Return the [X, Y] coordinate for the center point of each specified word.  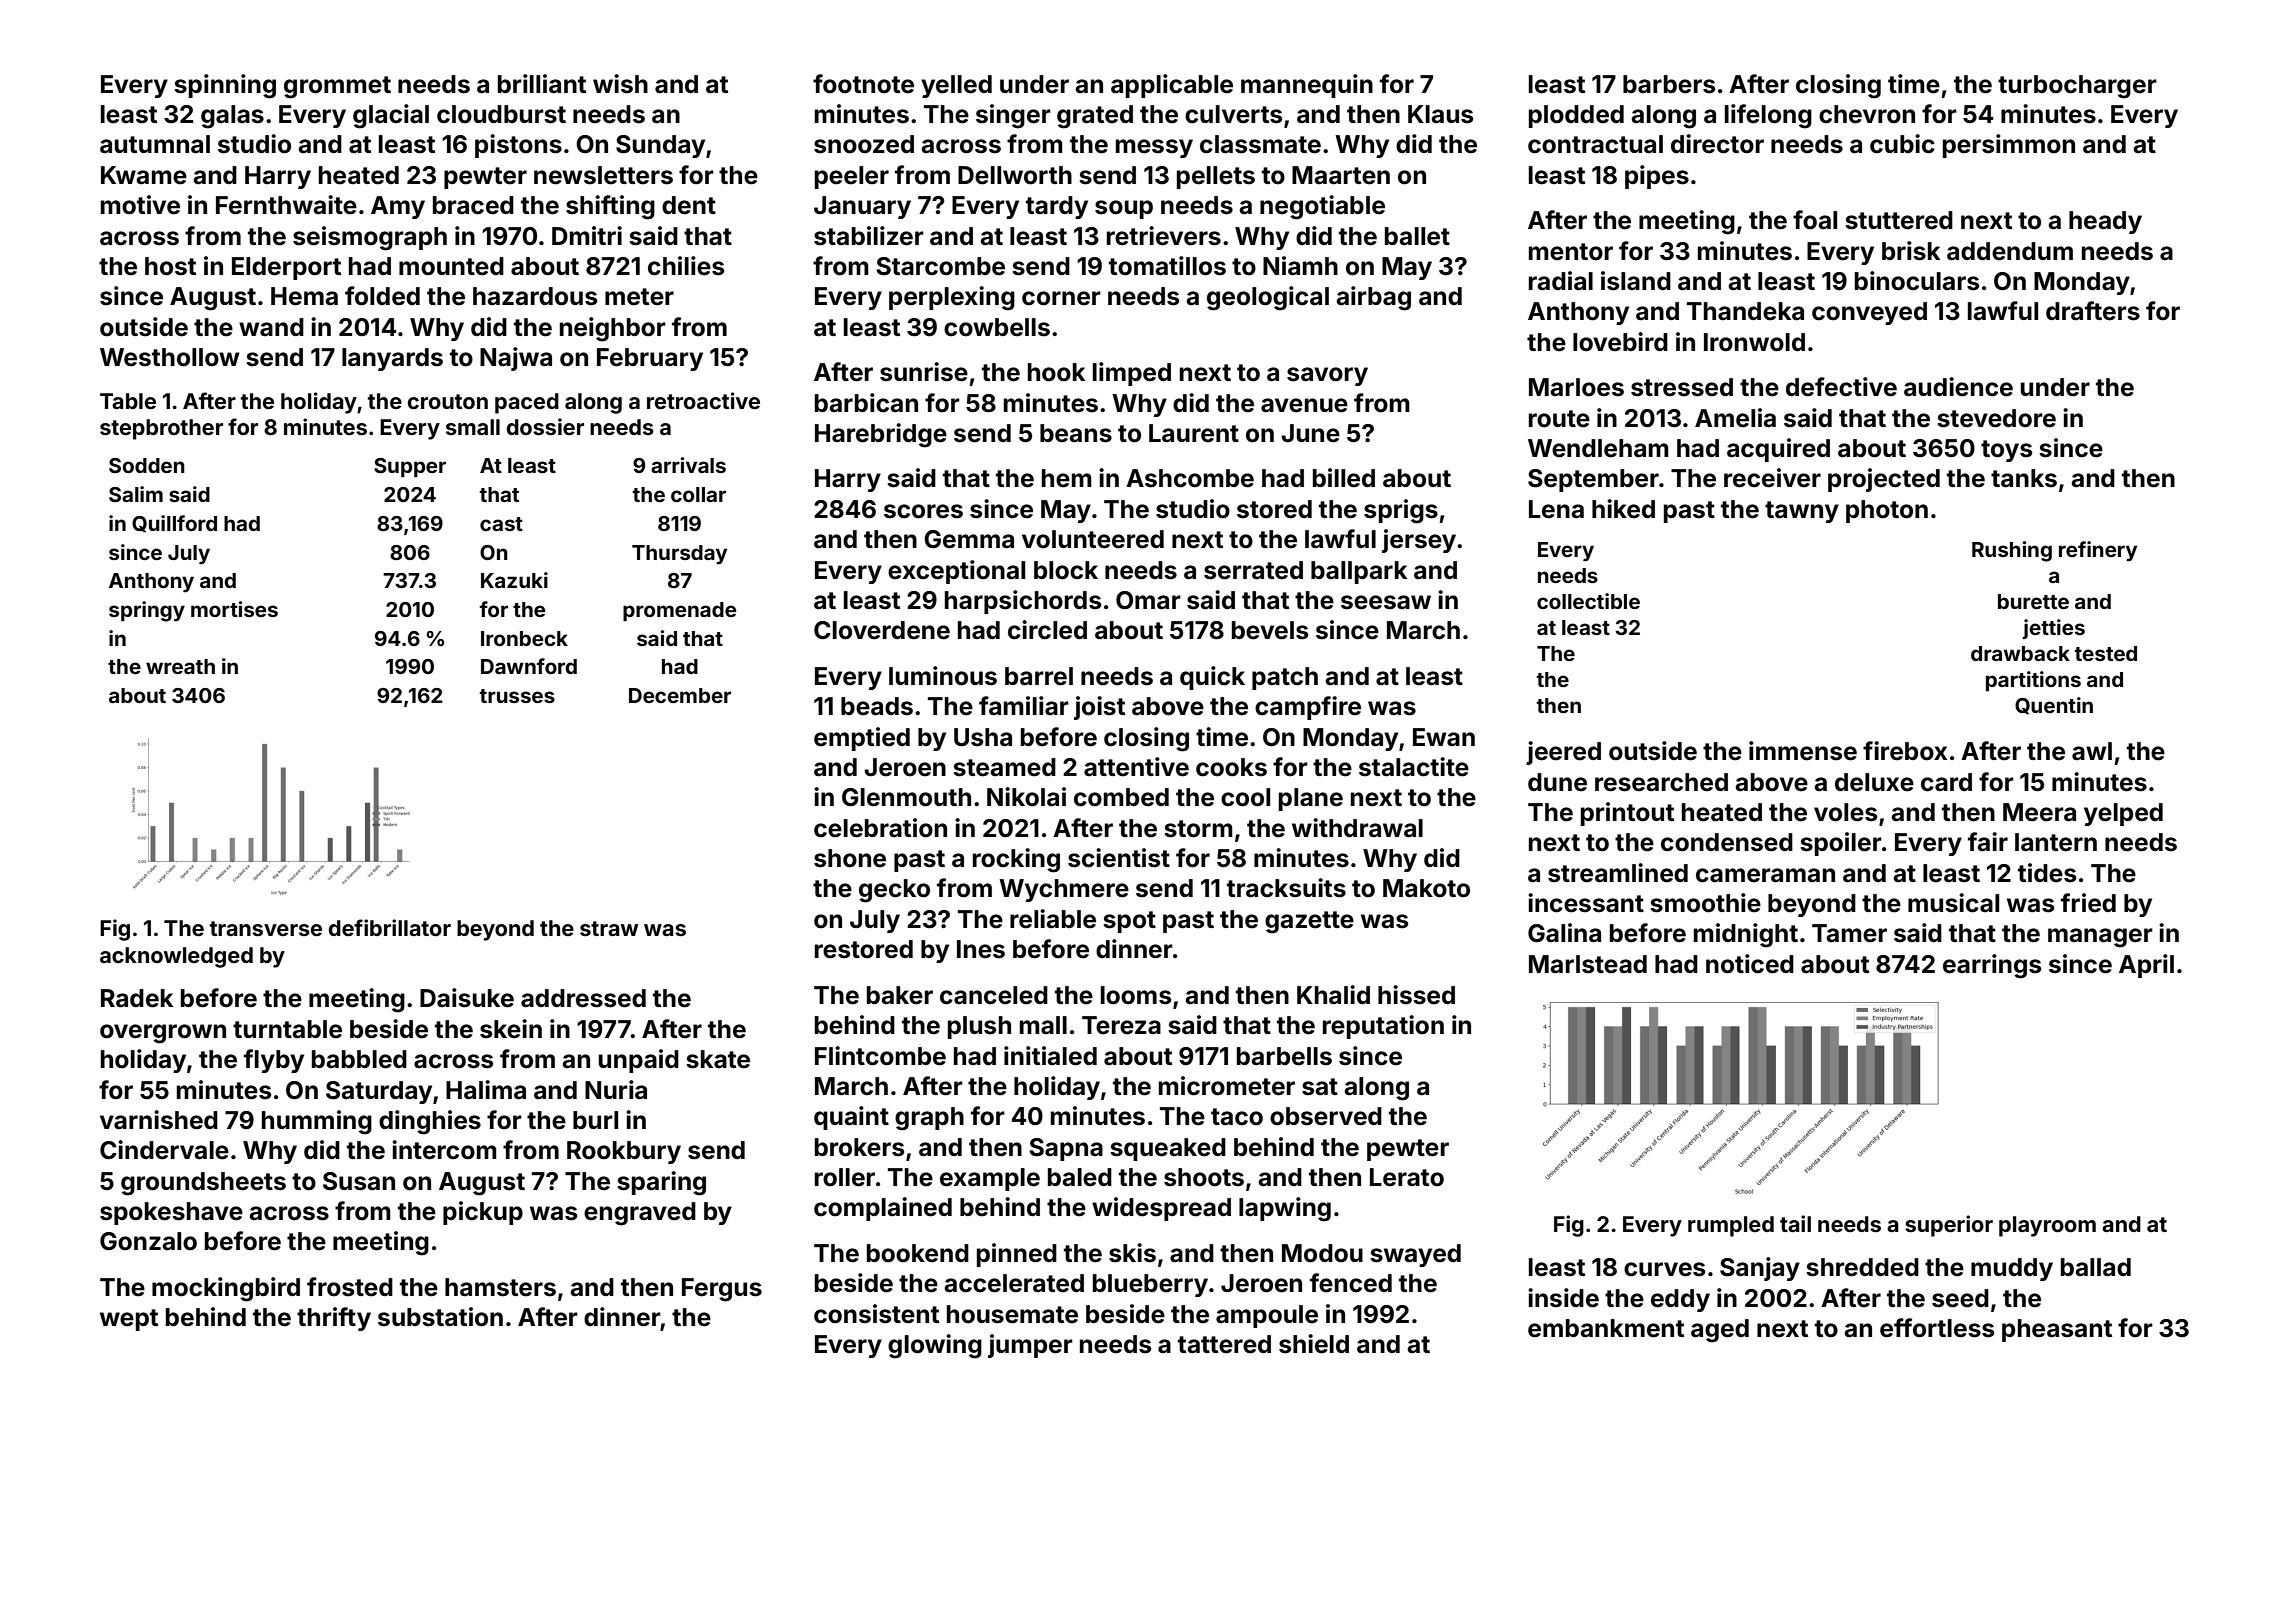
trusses [517, 696]
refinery [2098, 551]
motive [140, 205]
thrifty [334, 1319]
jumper [1030, 1346]
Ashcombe [1190, 478]
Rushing [2012, 551]
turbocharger [2077, 87]
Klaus [1440, 114]
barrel [1039, 676]
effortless [1937, 1328]
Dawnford [529, 666]
